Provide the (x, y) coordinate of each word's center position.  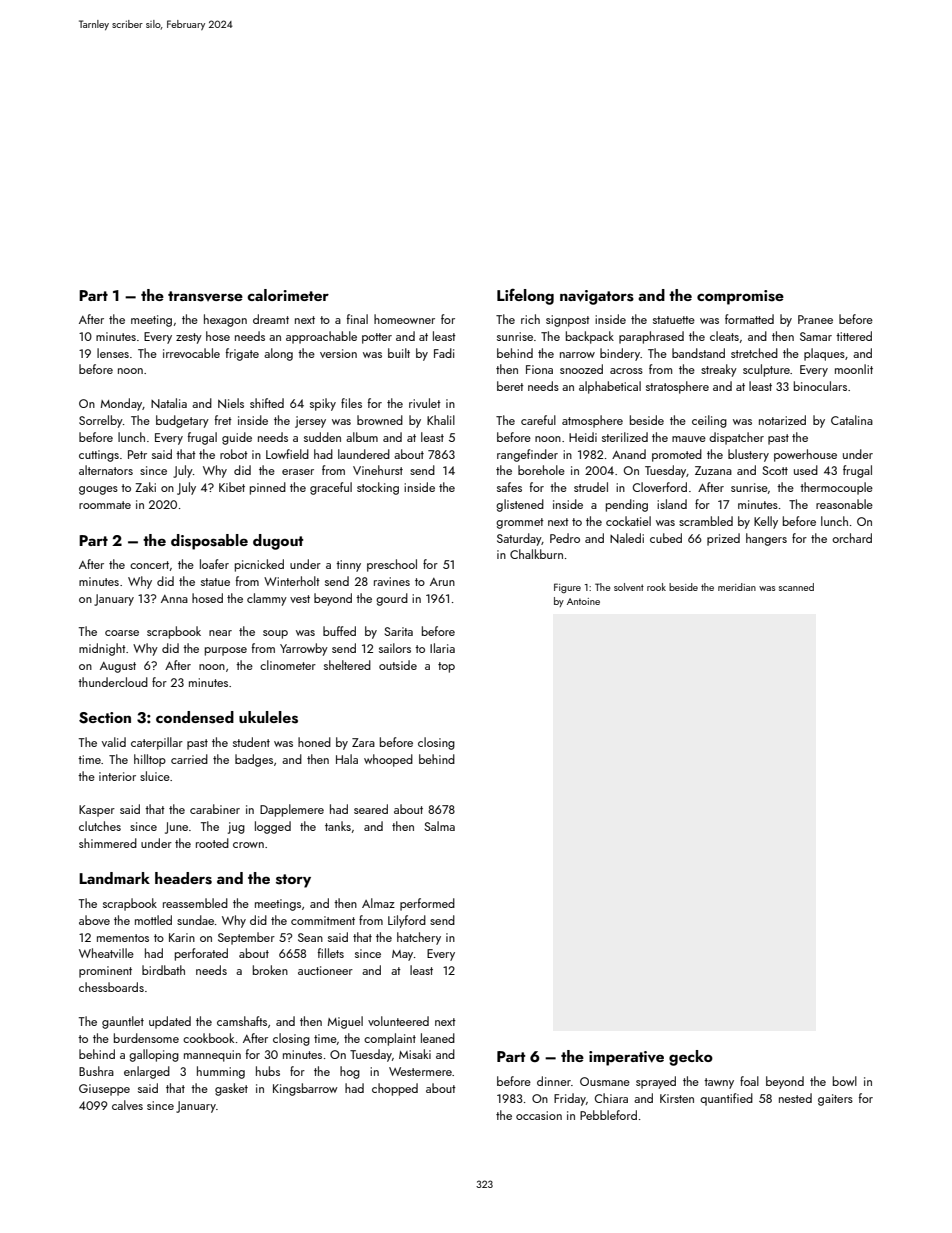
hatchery (419, 938)
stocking (378, 488)
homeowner (404, 319)
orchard (852, 538)
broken (270, 970)
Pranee (815, 319)
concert (149, 565)
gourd (392, 599)
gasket (231, 1089)
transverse (205, 296)
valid (114, 742)
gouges (98, 490)
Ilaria (442, 648)
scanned (796, 587)
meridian (737, 587)
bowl (845, 1081)
